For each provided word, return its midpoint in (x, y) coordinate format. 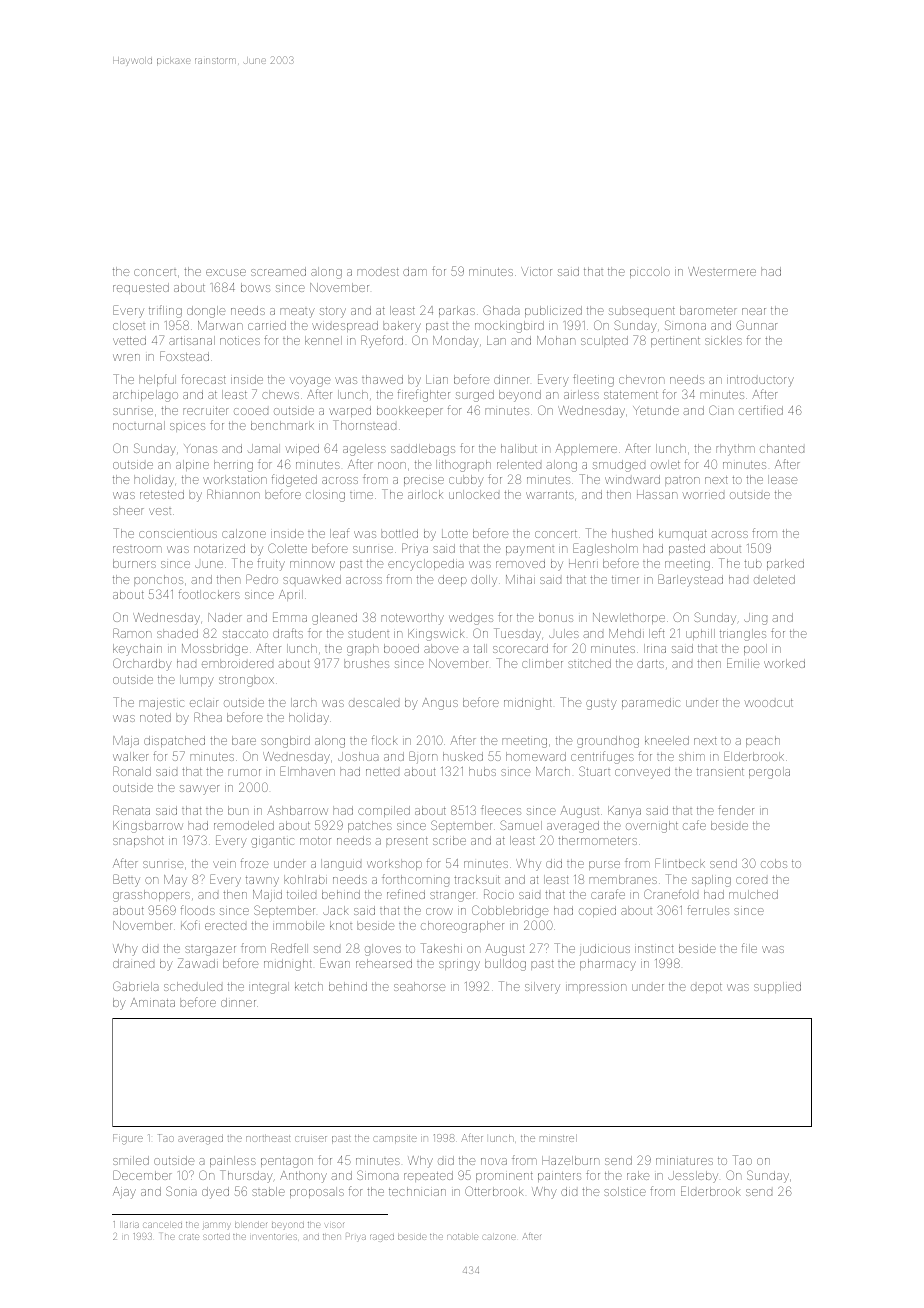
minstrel (558, 1138)
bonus (556, 617)
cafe (694, 825)
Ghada (501, 310)
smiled (131, 1160)
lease (782, 479)
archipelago (145, 396)
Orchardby (142, 664)
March (553, 771)
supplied (777, 987)
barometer (708, 310)
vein (224, 864)
